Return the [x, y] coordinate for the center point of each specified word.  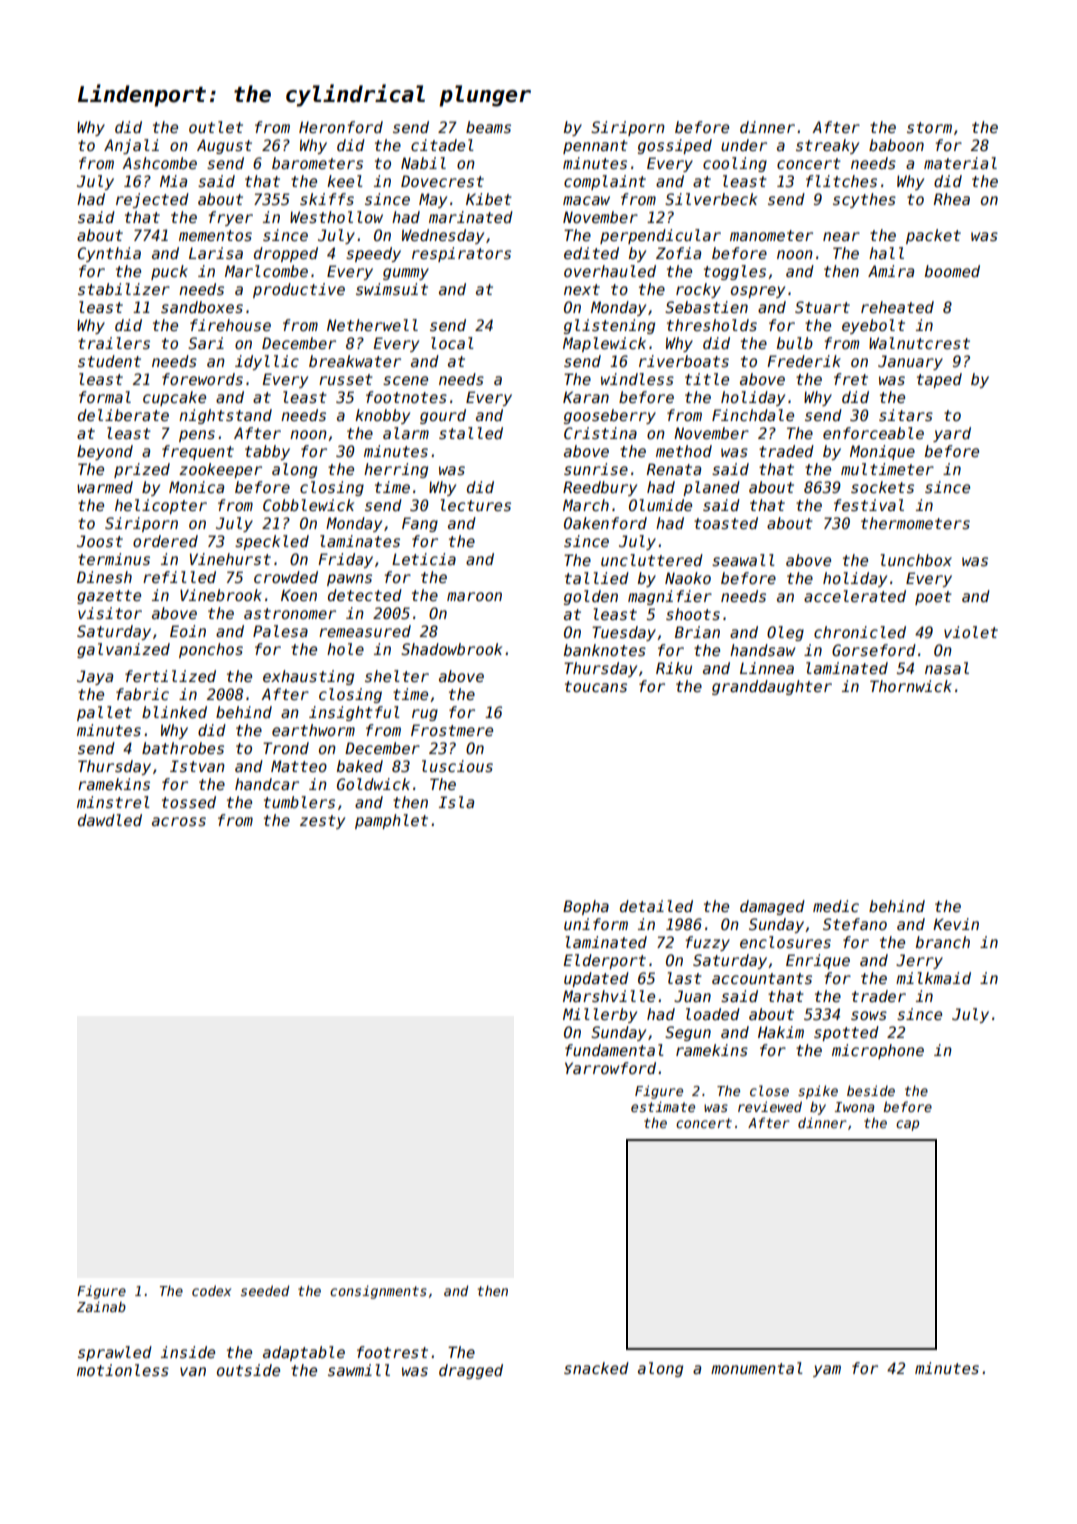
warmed [105, 487]
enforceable [873, 433]
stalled [471, 433]
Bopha [586, 907]
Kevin [956, 924]
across [179, 821]
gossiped [675, 146]
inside [188, 1352]
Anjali [131, 146]
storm [929, 127]
